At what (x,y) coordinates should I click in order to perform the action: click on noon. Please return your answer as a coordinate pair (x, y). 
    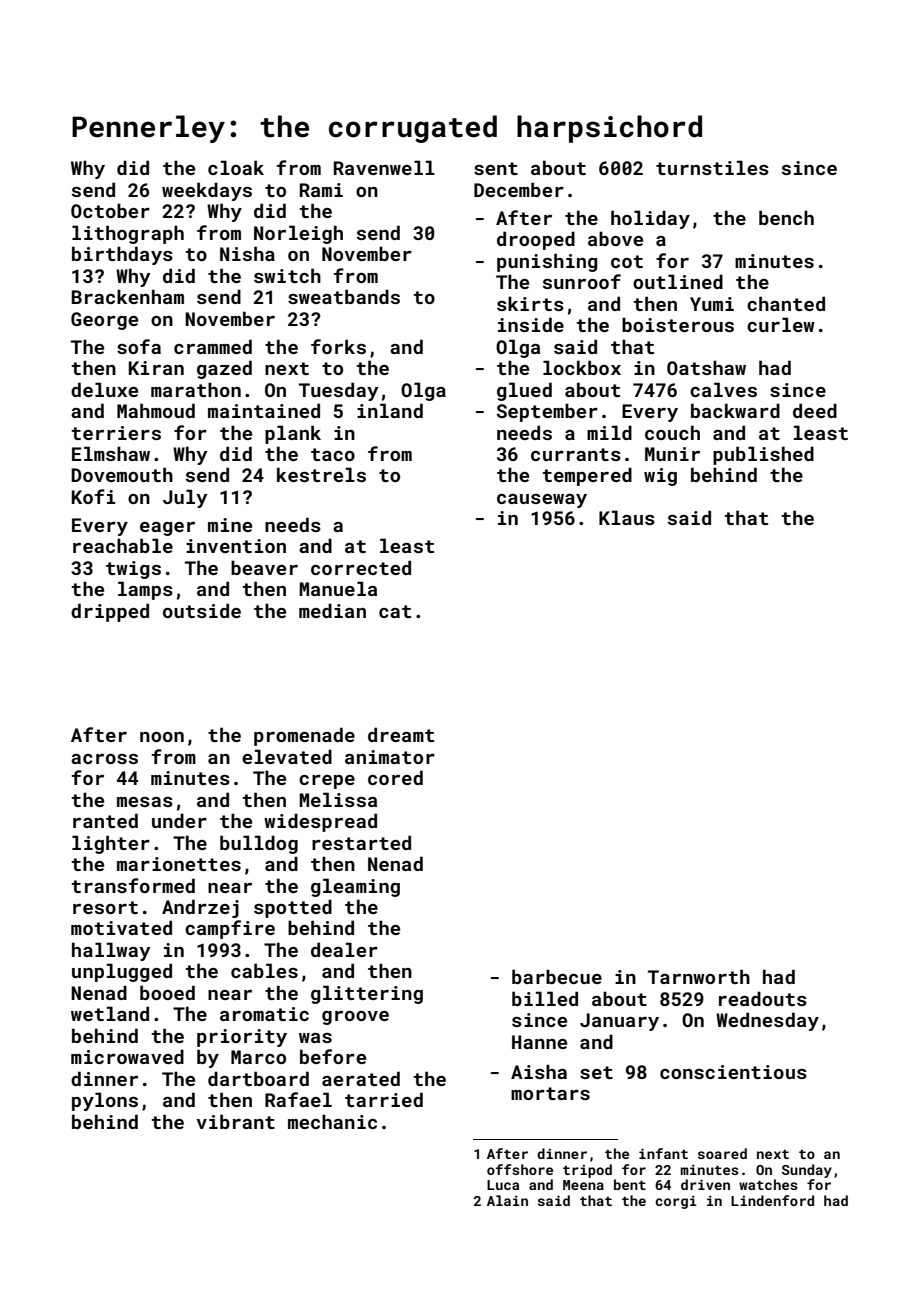
    Looking at the image, I should click on (162, 737).
